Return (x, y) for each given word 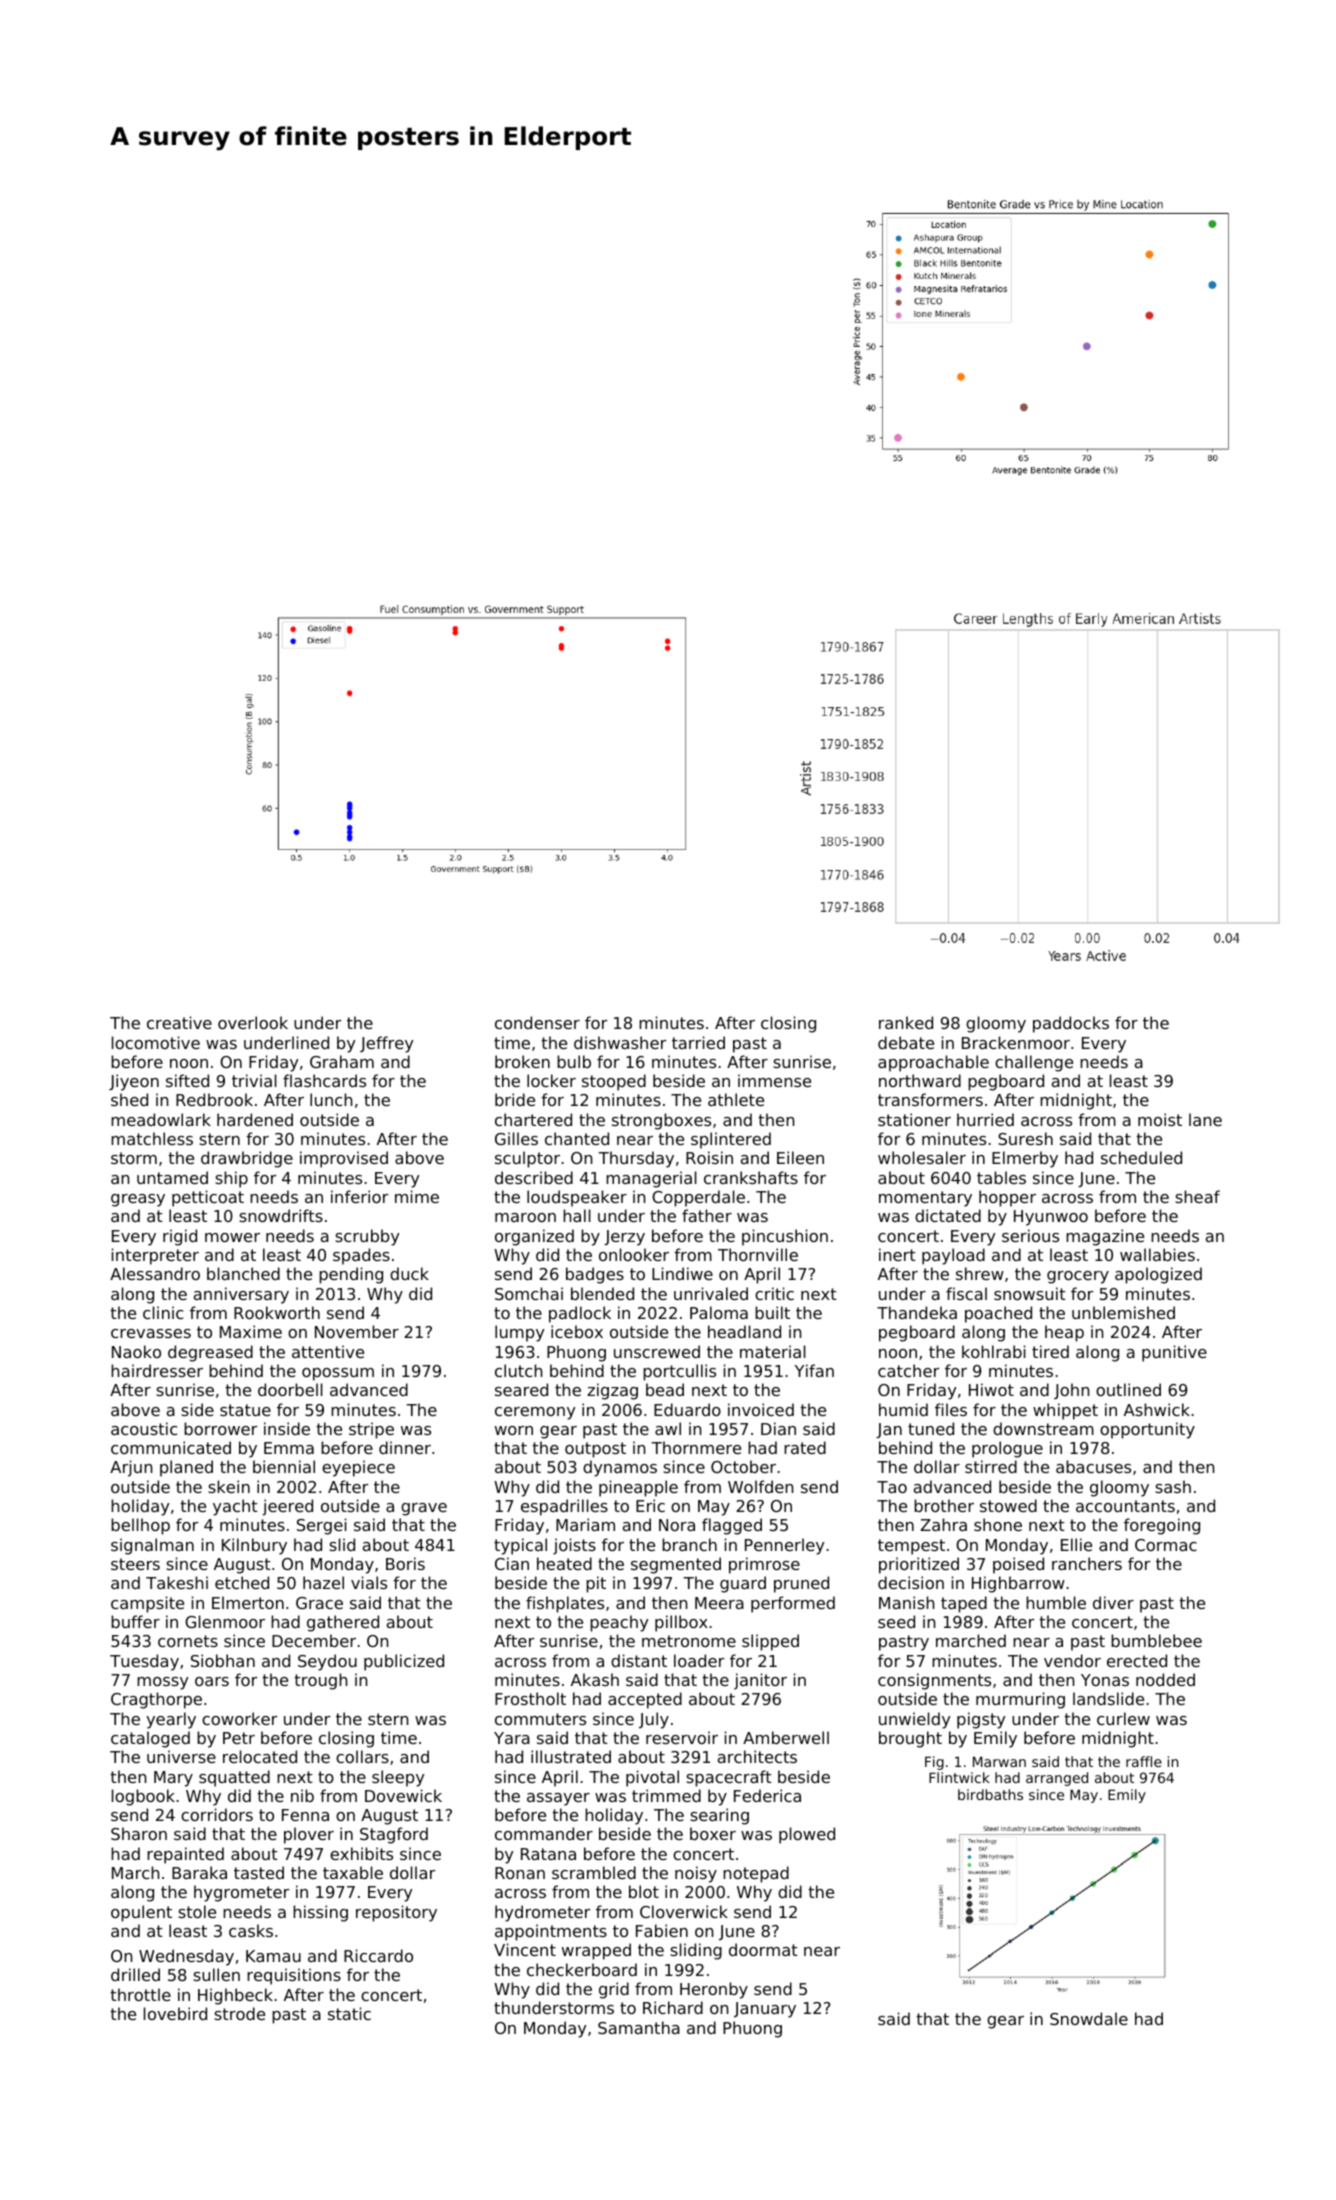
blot (644, 1891)
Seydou (327, 1662)
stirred (991, 1466)
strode (239, 2013)
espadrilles (564, 1507)
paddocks (1071, 1024)
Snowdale (1089, 2018)
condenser (537, 1022)
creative (179, 1022)
